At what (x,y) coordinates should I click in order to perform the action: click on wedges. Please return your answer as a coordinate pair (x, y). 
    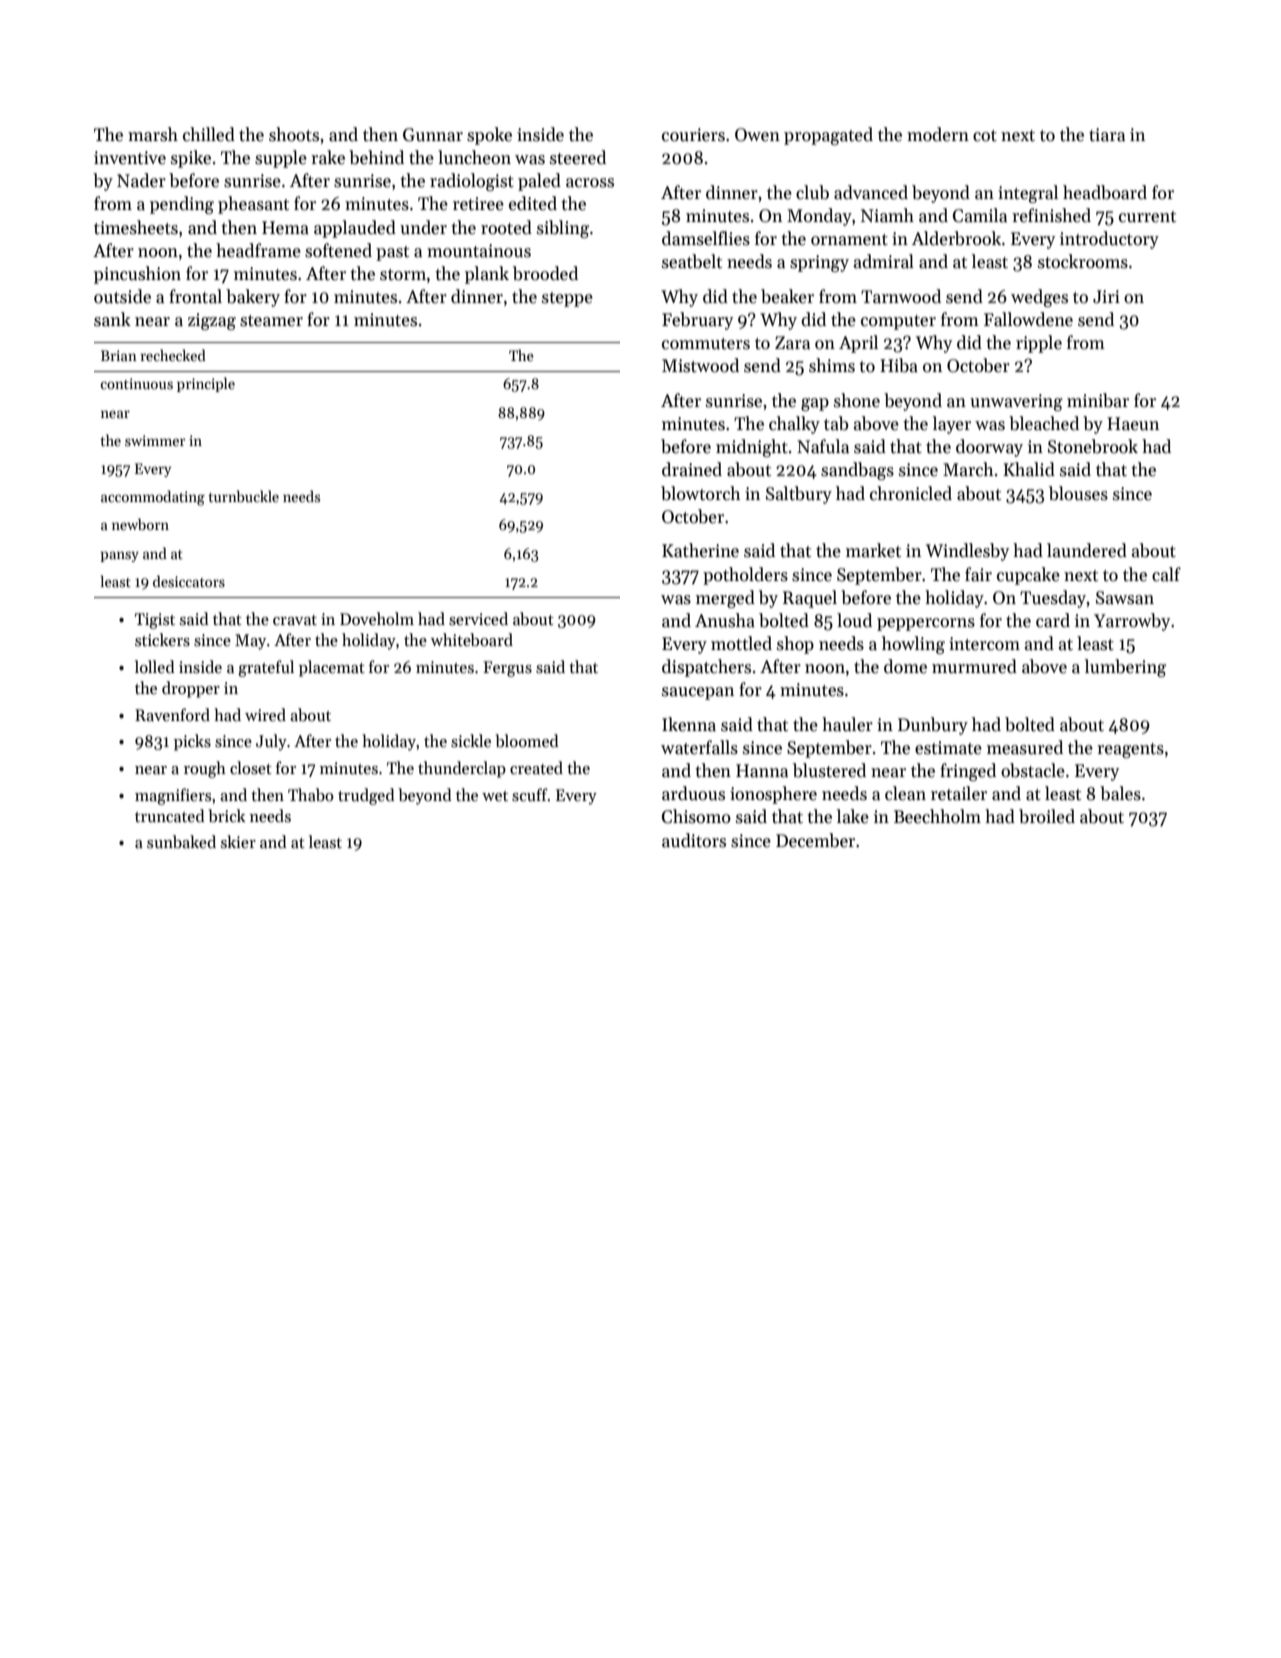
    Looking at the image, I should click on (1039, 298).
